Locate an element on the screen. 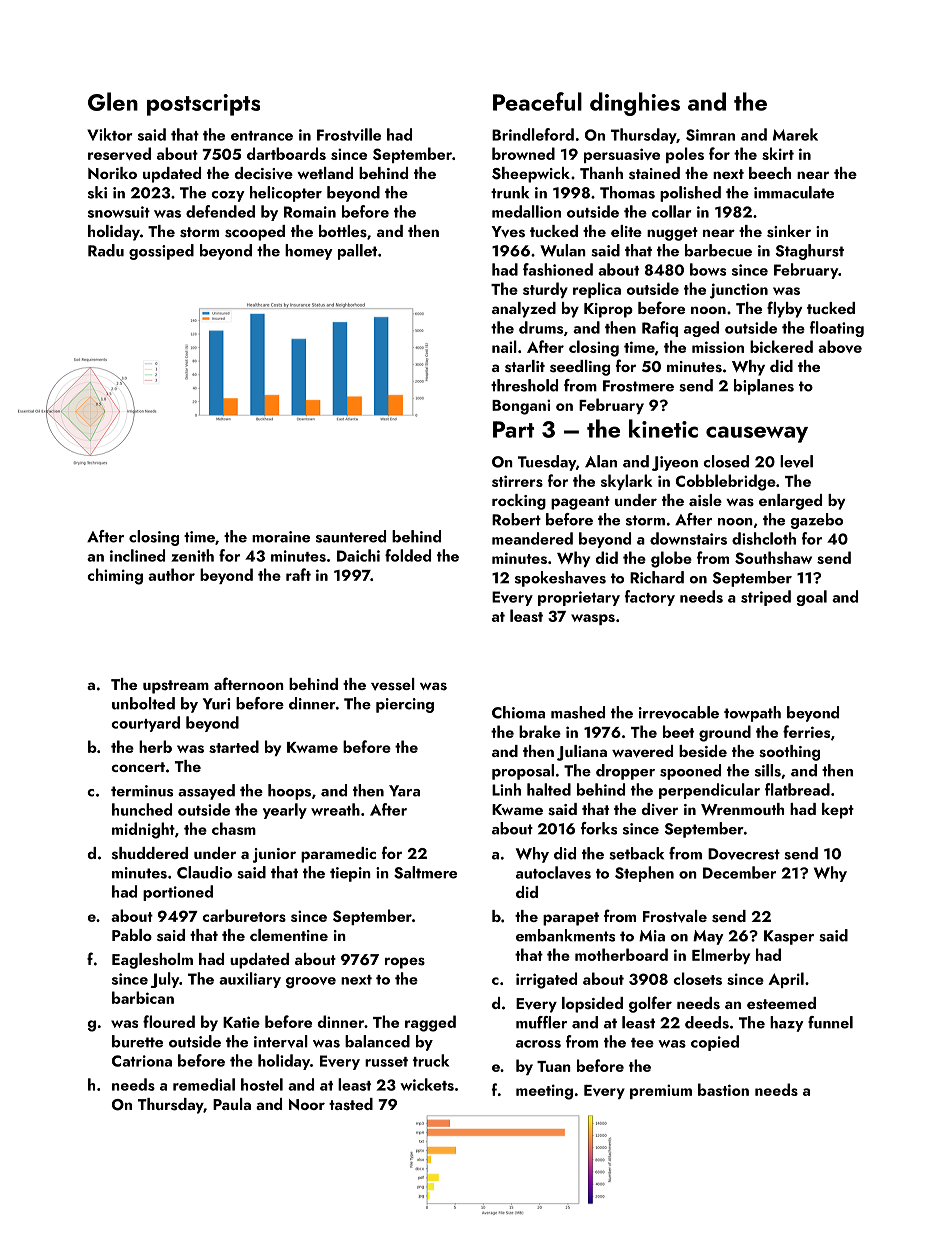 Image resolution: width=952 pixels, height=1233 pixels. irrevocable is located at coordinates (679, 712).
